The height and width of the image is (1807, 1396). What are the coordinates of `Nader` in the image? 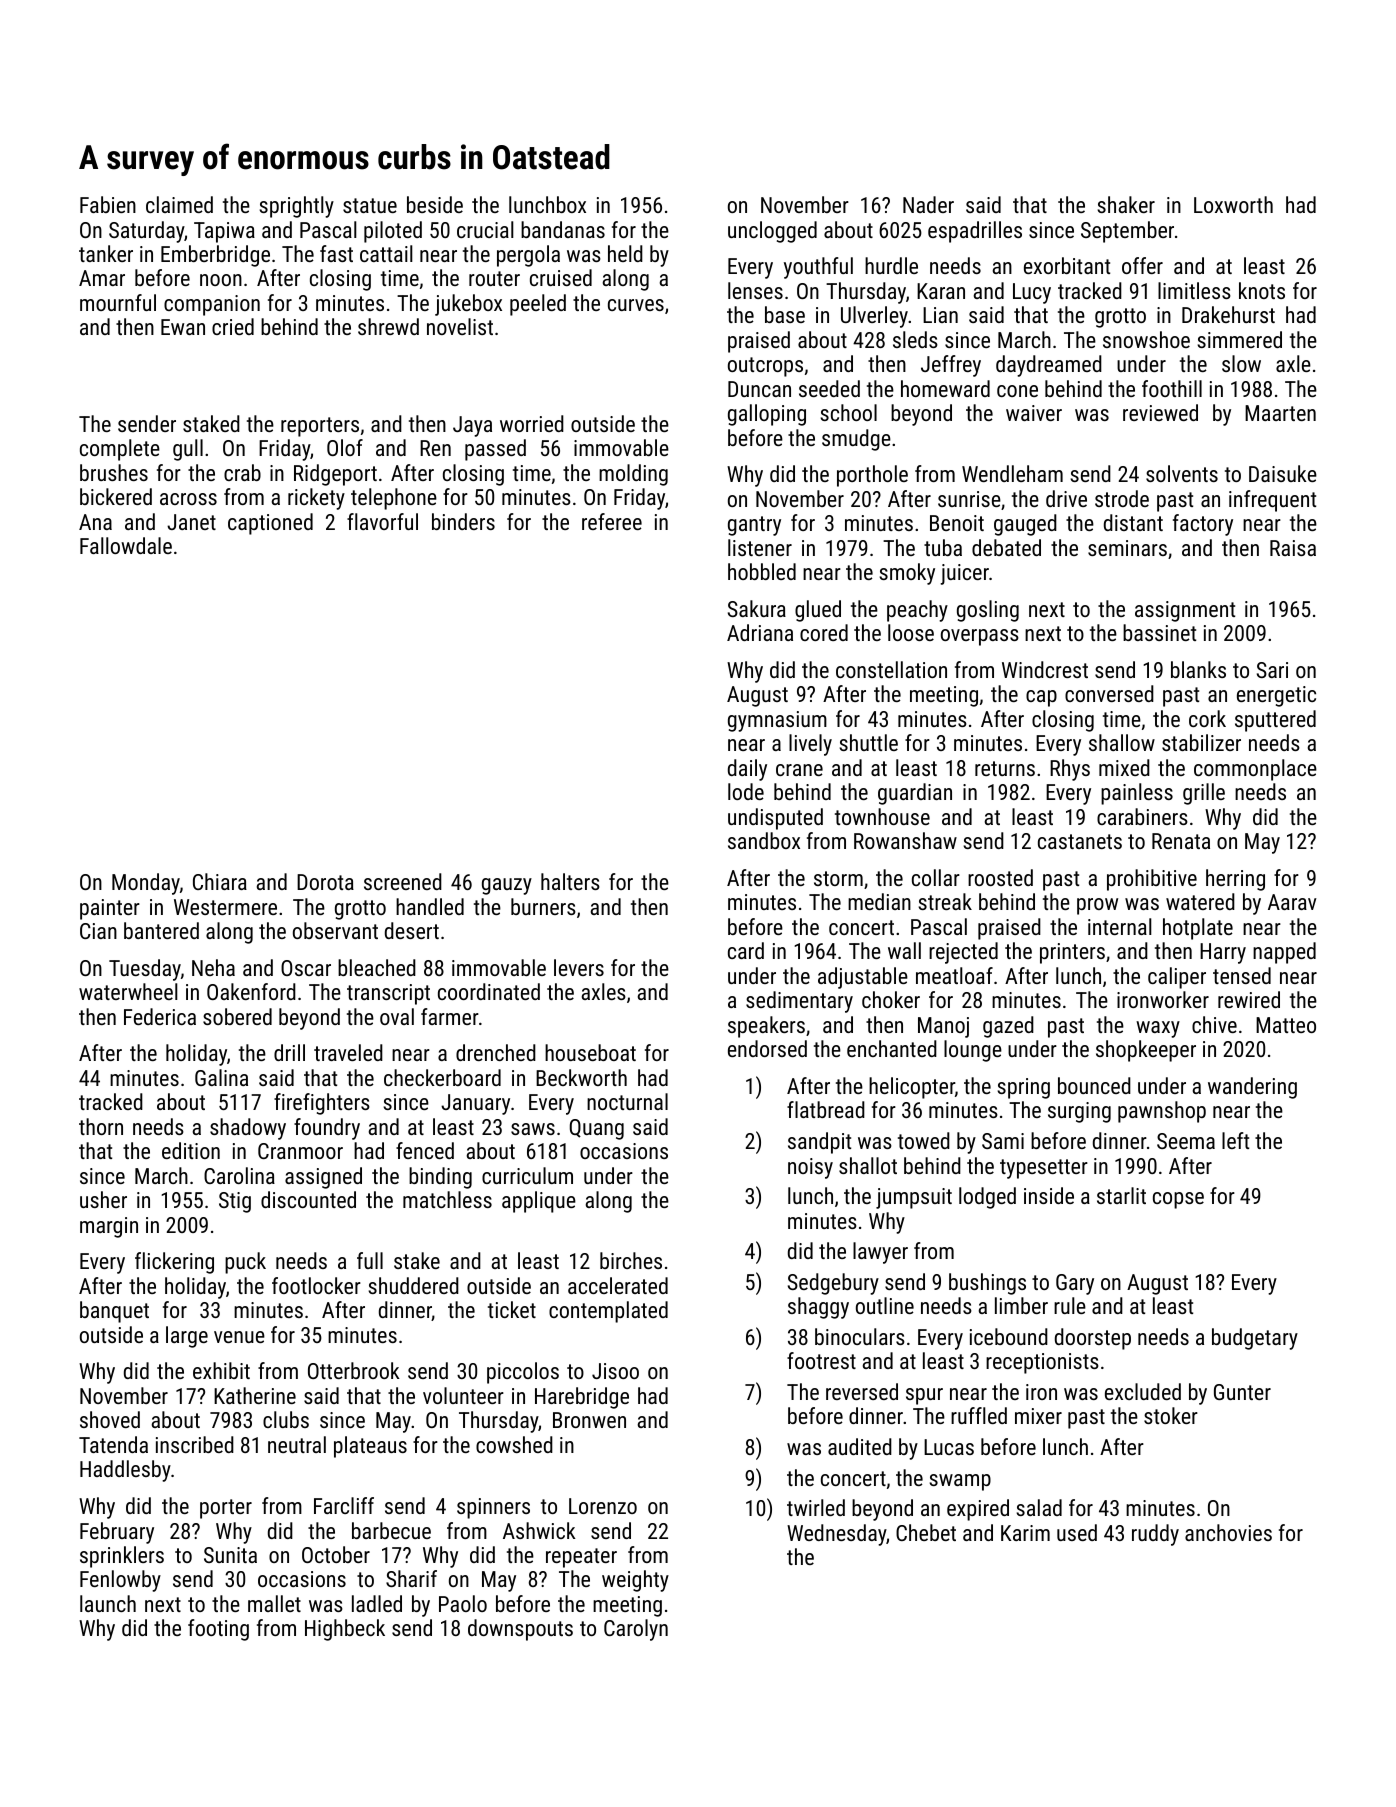 It's located at (928, 204).
